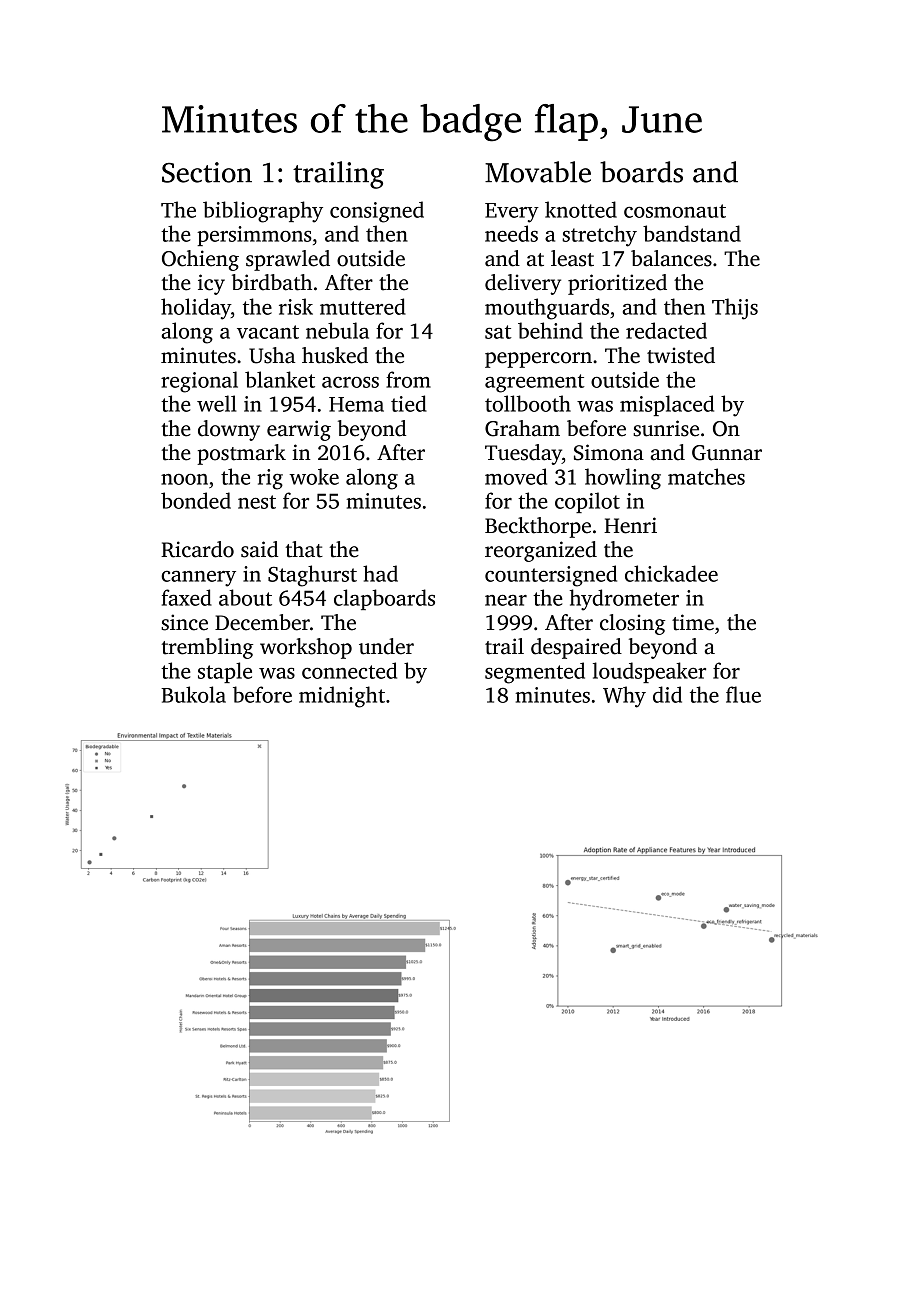  I want to click on Section, so click(207, 172).
